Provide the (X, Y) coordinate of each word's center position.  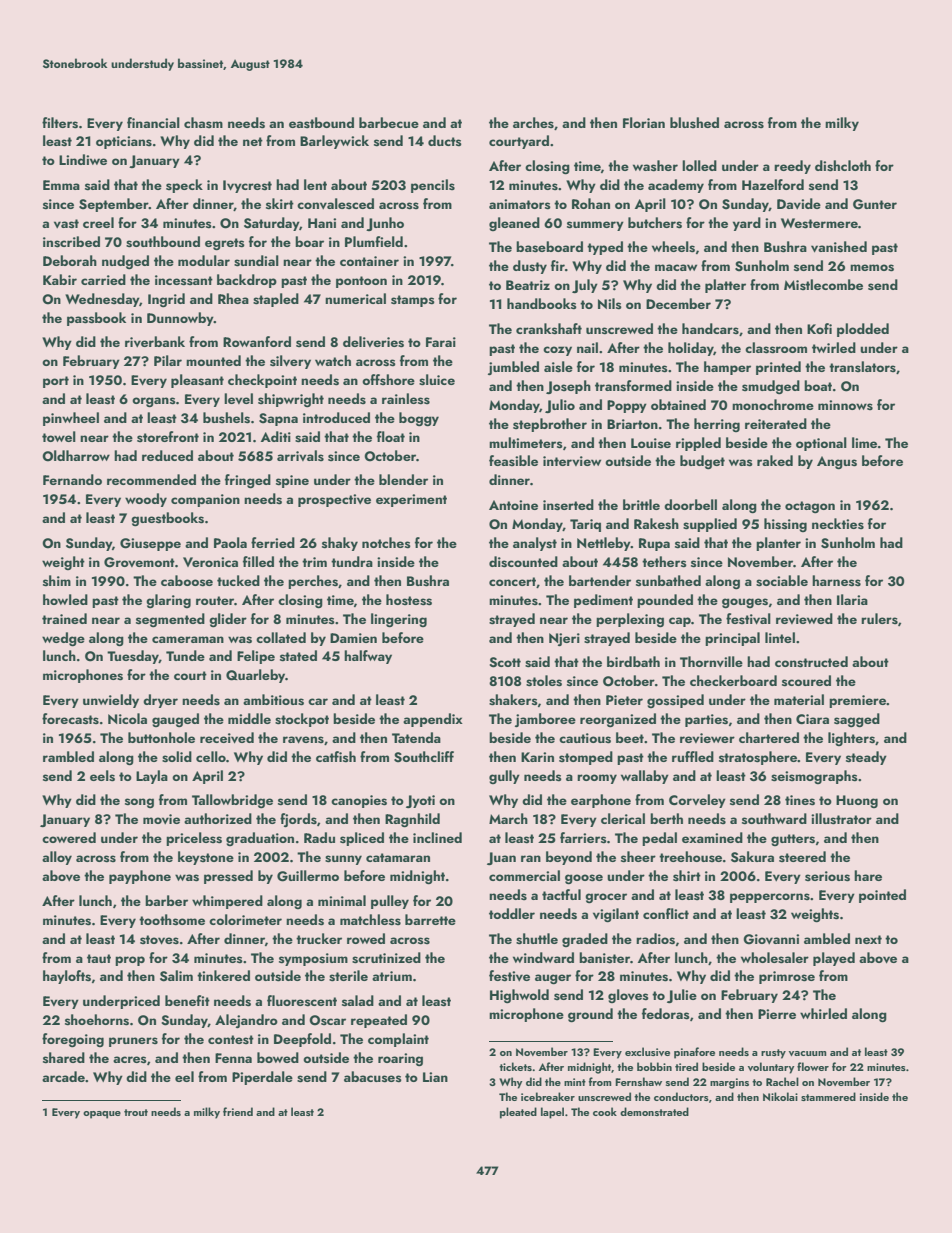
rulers (879, 619)
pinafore (694, 1053)
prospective (334, 500)
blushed (694, 123)
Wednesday (102, 300)
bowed (278, 1057)
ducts (445, 141)
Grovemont (139, 562)
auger (553, 979)
